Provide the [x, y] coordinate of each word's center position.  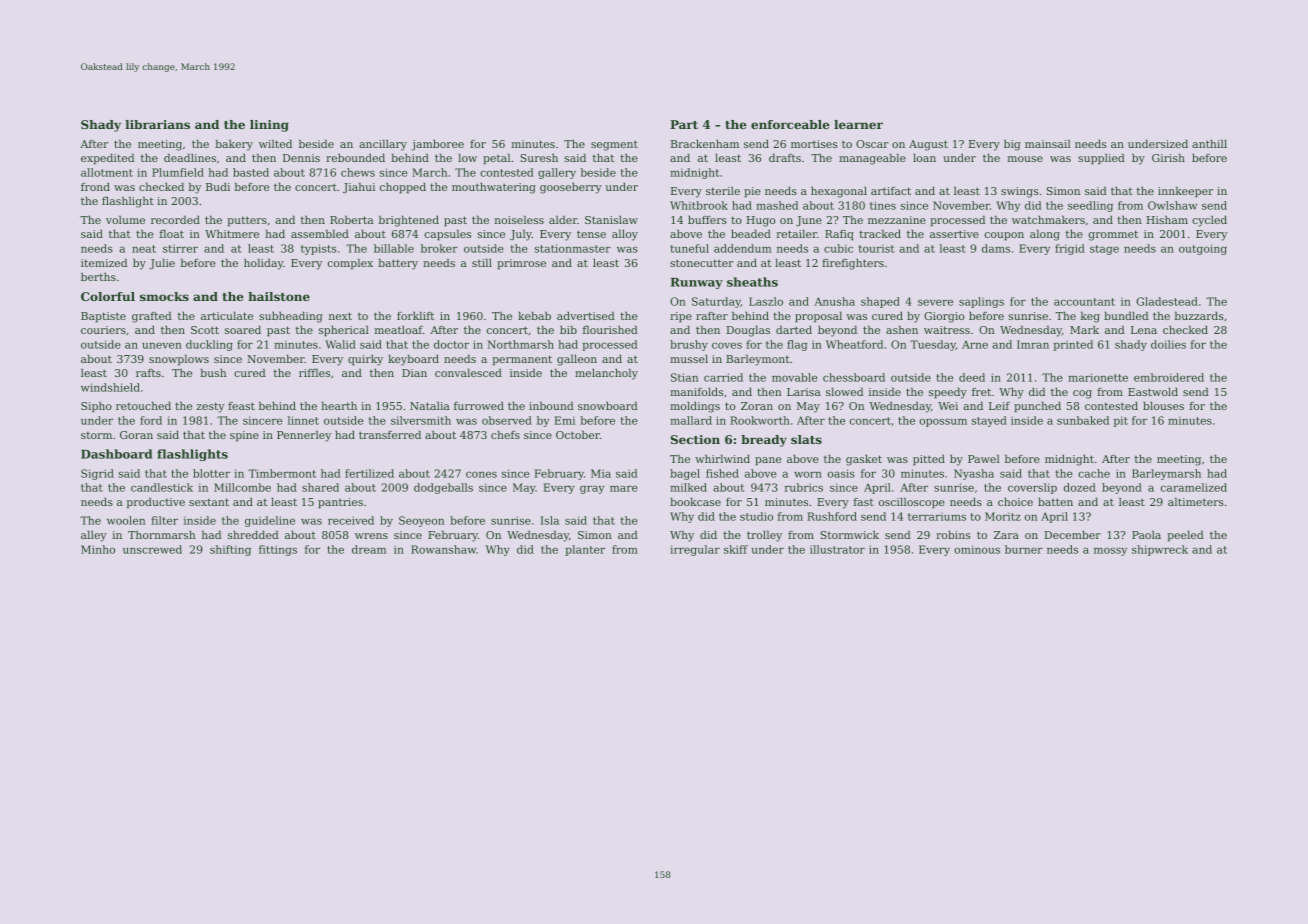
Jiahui [359, 187]
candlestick [162, 487]
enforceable [790, 124]
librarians [157, 124]
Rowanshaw [443, 549]
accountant [1084, 302]
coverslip [1032, 488]
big [1012, 145]
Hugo [760, 221]
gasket [864, 460]
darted [794, 329]
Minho [98, 549]
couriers [103, 330]
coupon [1004, 236]
